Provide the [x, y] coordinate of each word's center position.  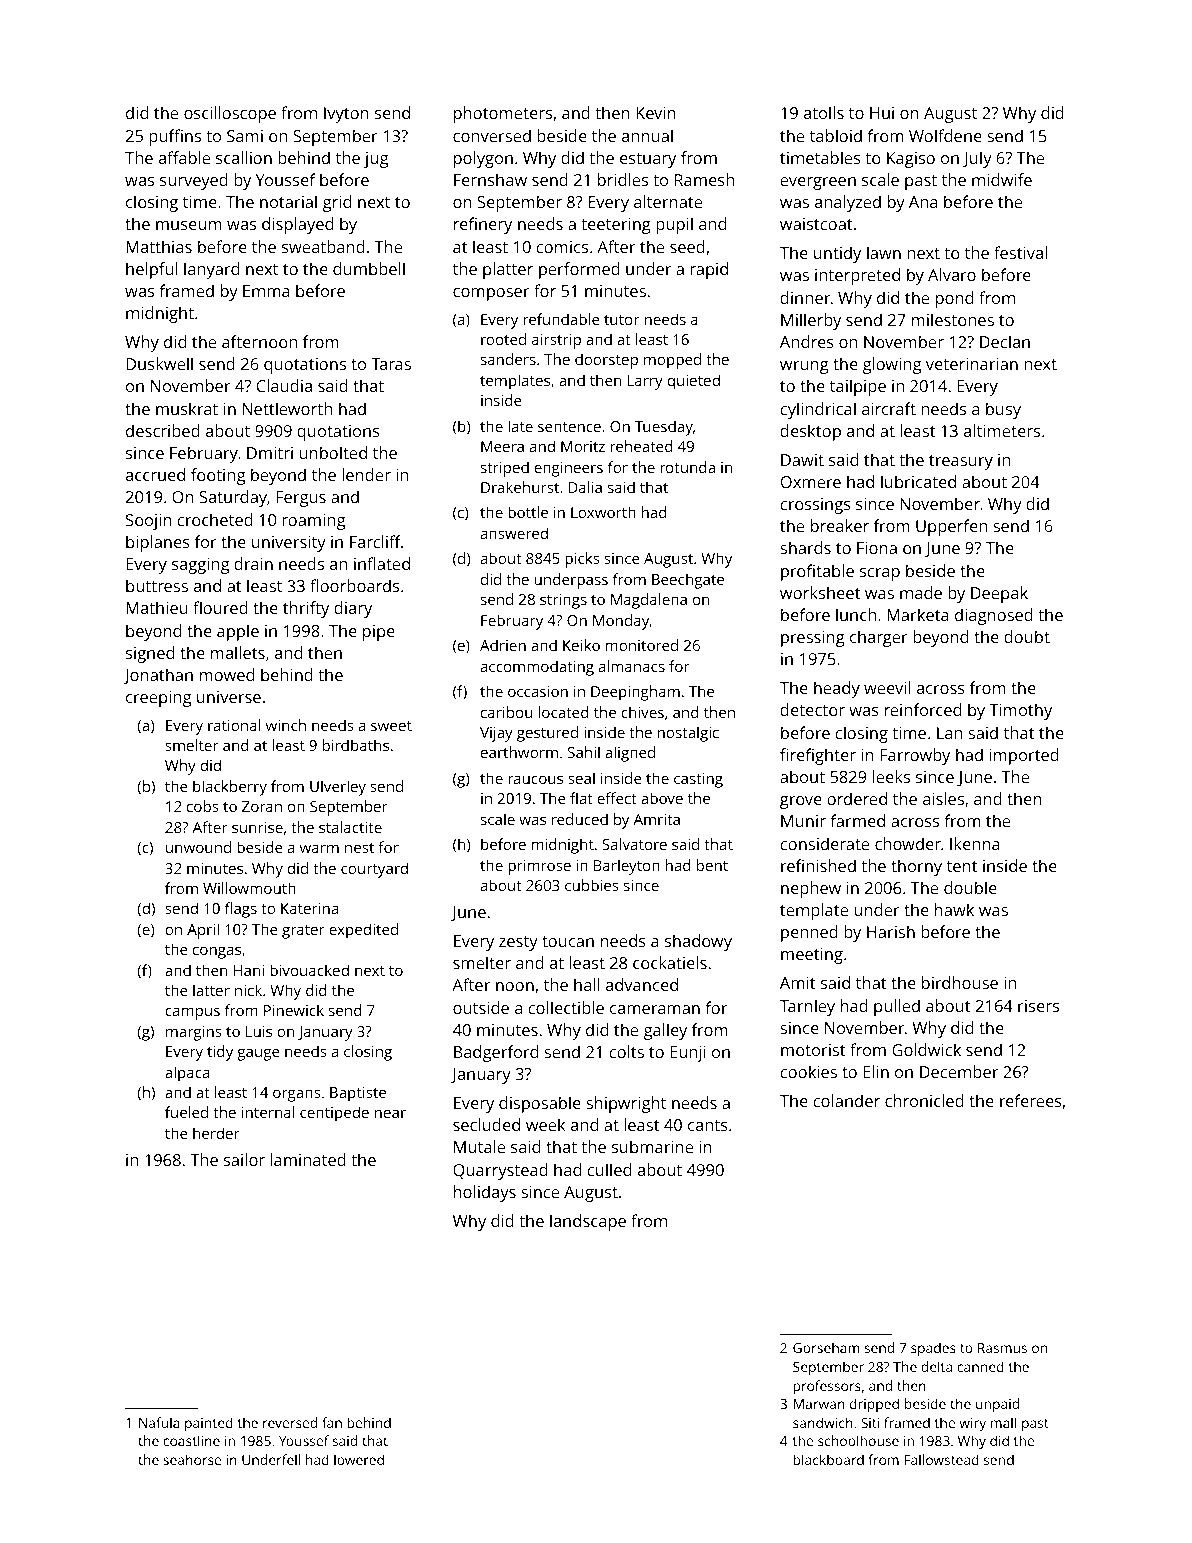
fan [332, 1422]
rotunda [687, 467]
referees [1031, 1100]
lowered [359, 1459]
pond [954, 299]
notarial [288, 201]
